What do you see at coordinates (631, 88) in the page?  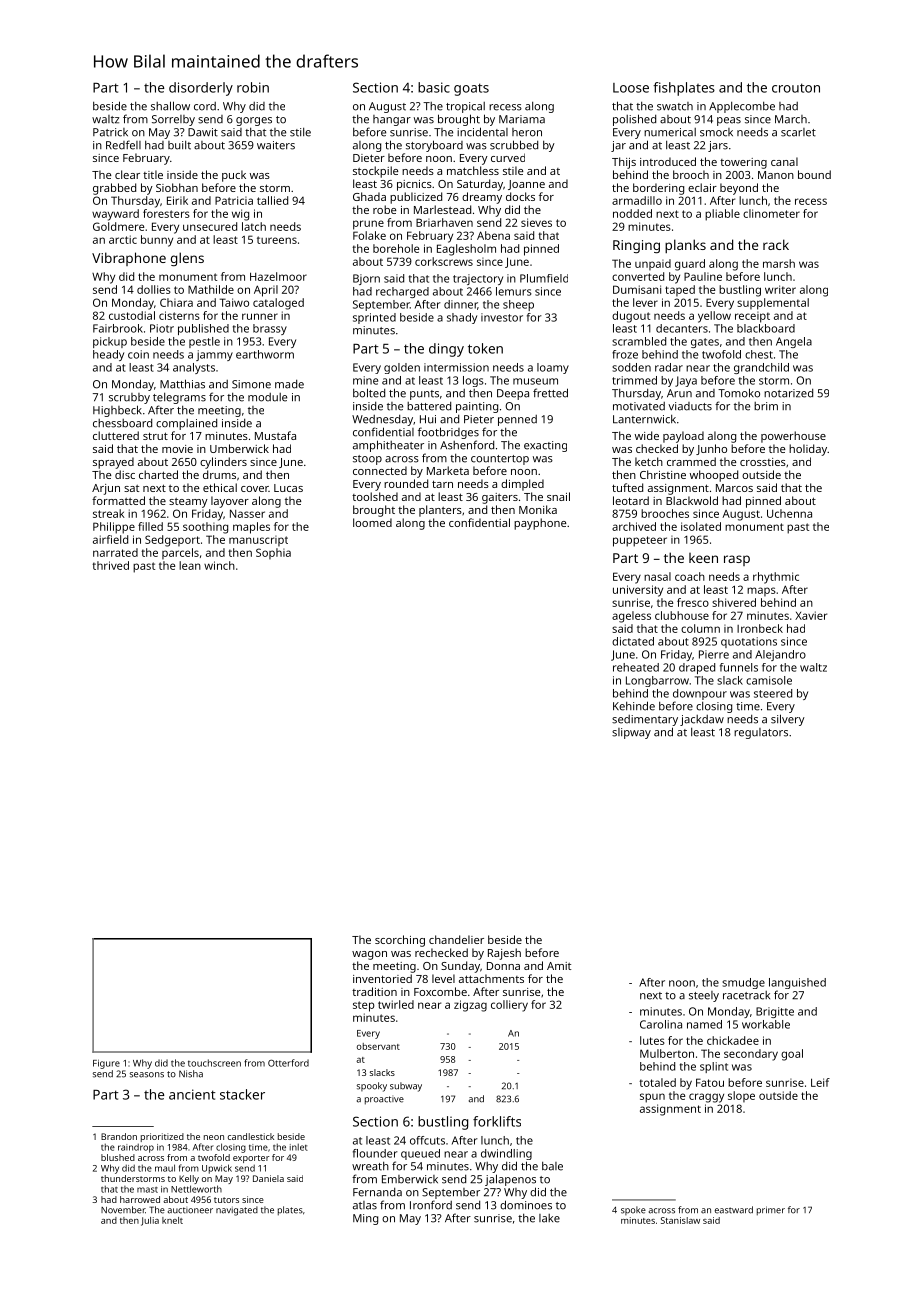 I see `Loose` at bounding box center [631, 88].
